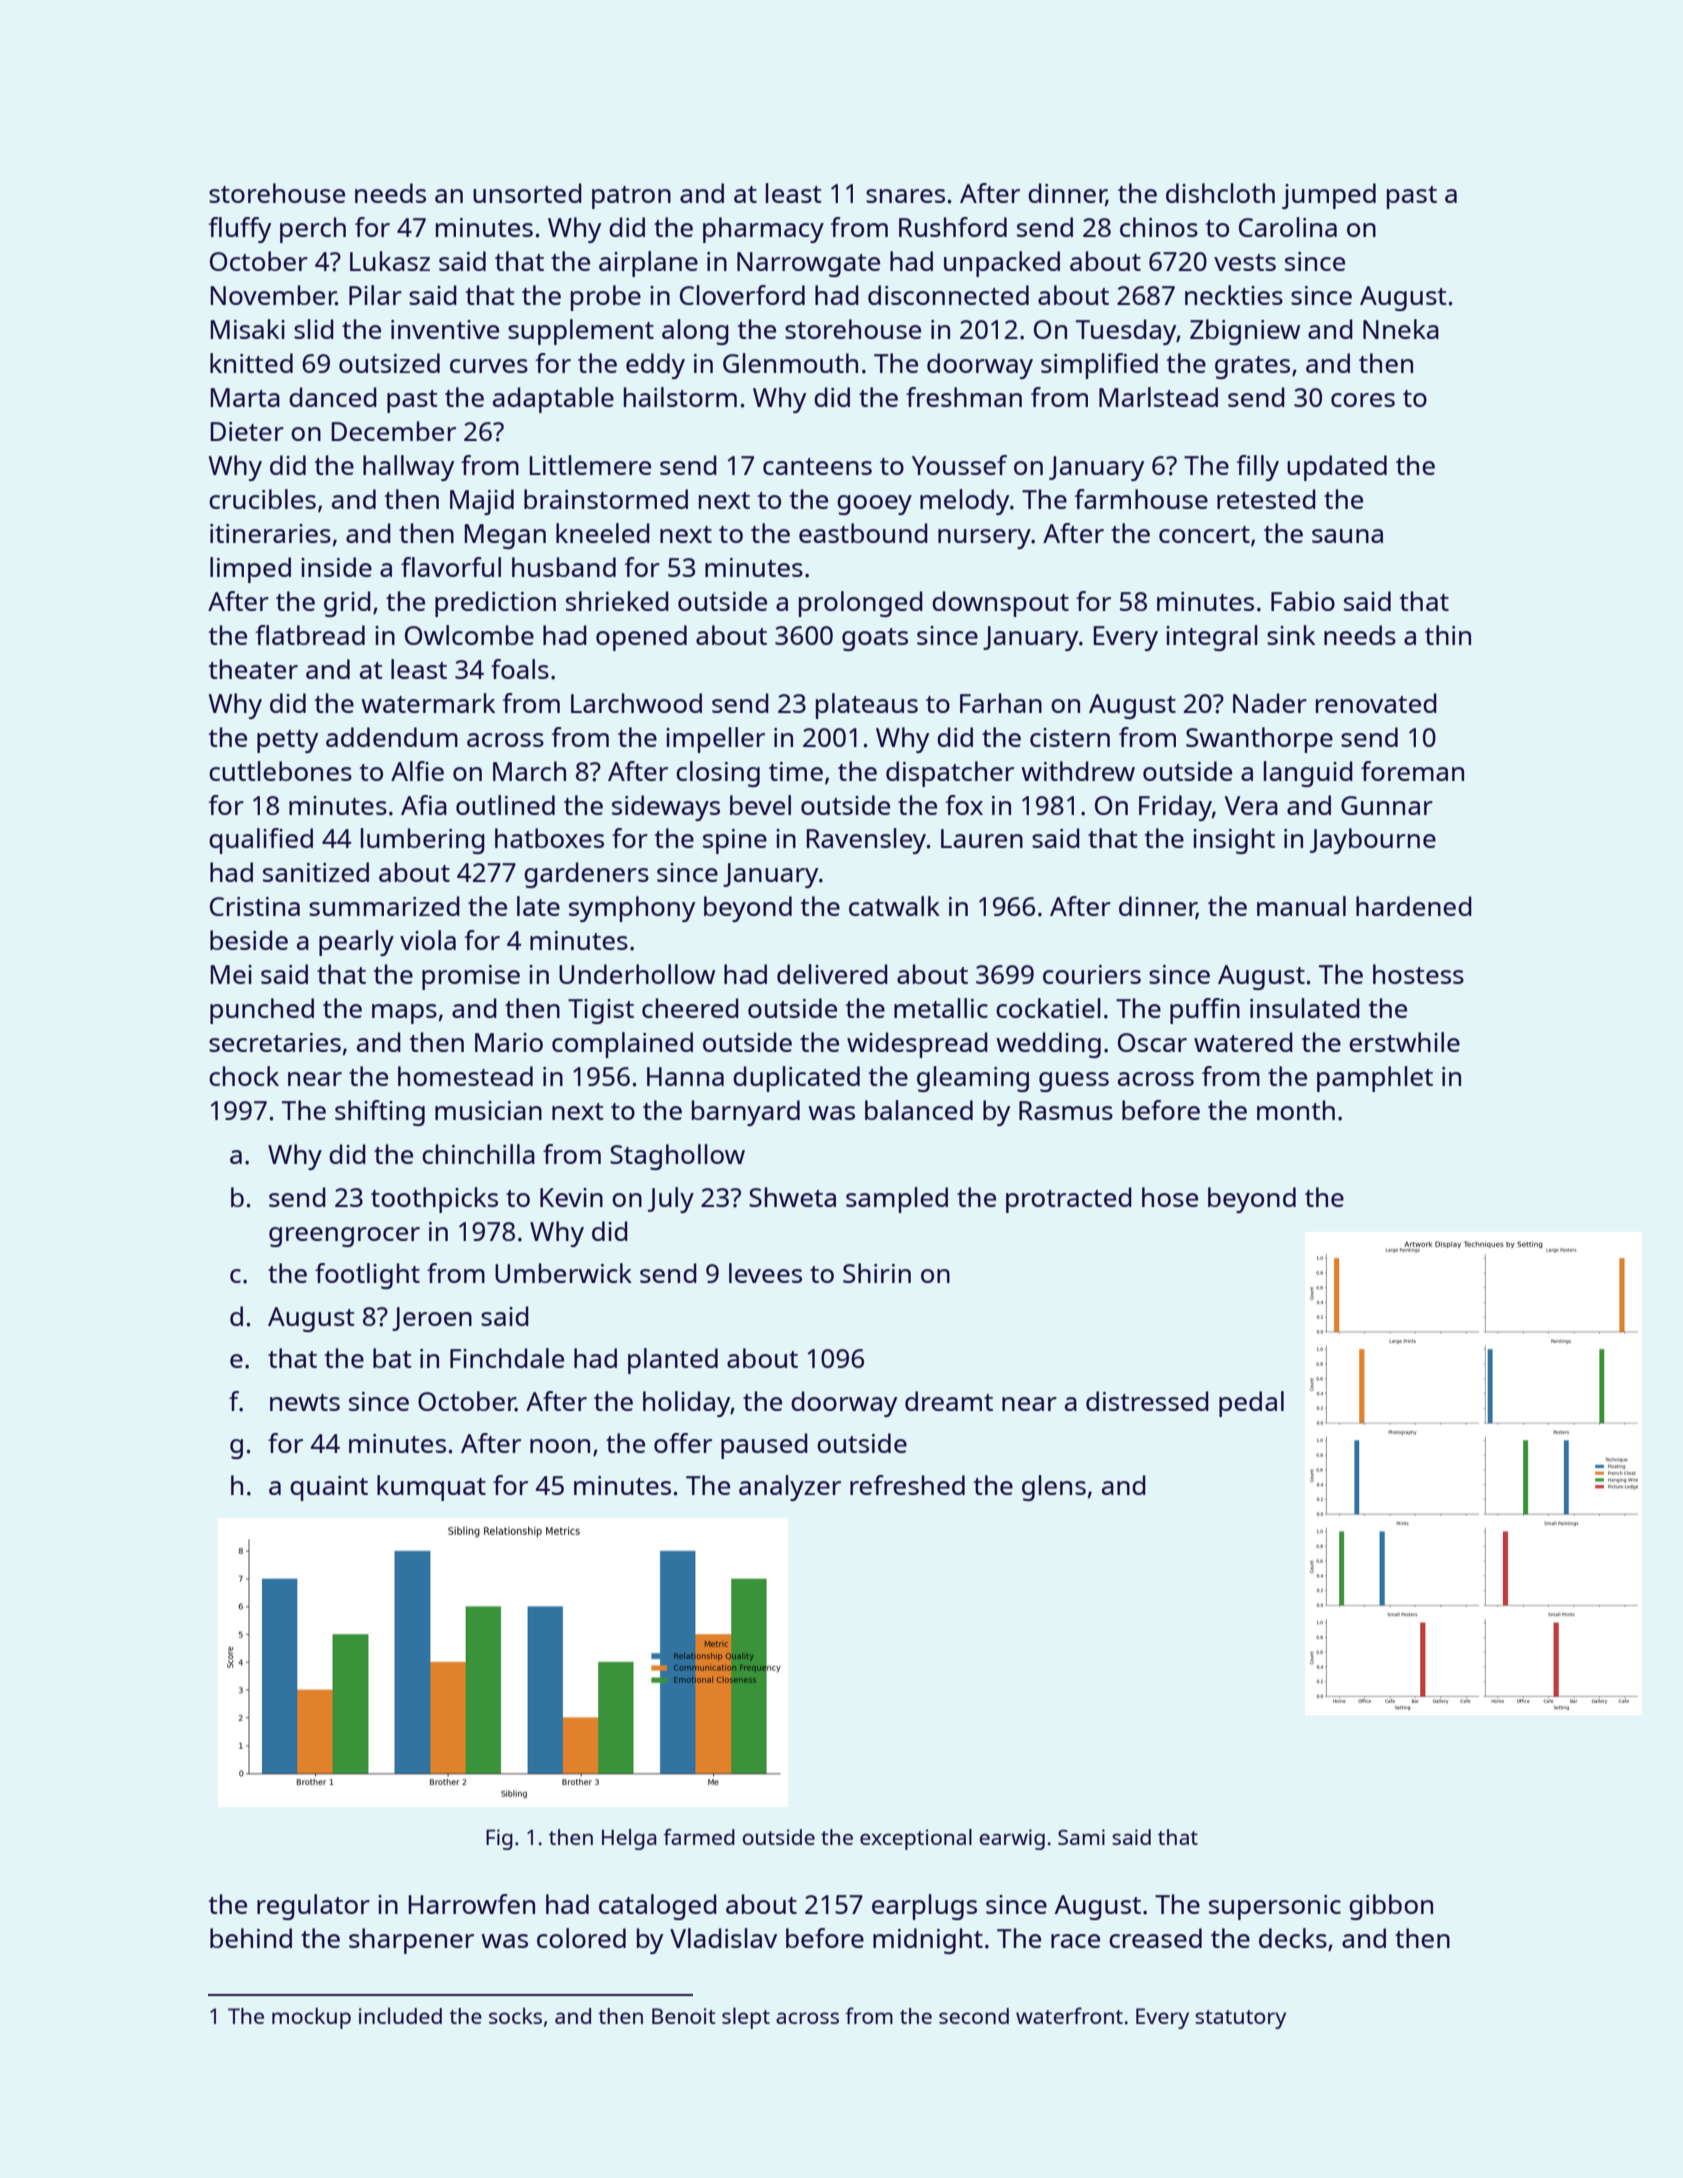  What do you see at coordinates (677, 1157) in the screenshot?
I see `Staghollow` at bounding box center [677, 1157].
